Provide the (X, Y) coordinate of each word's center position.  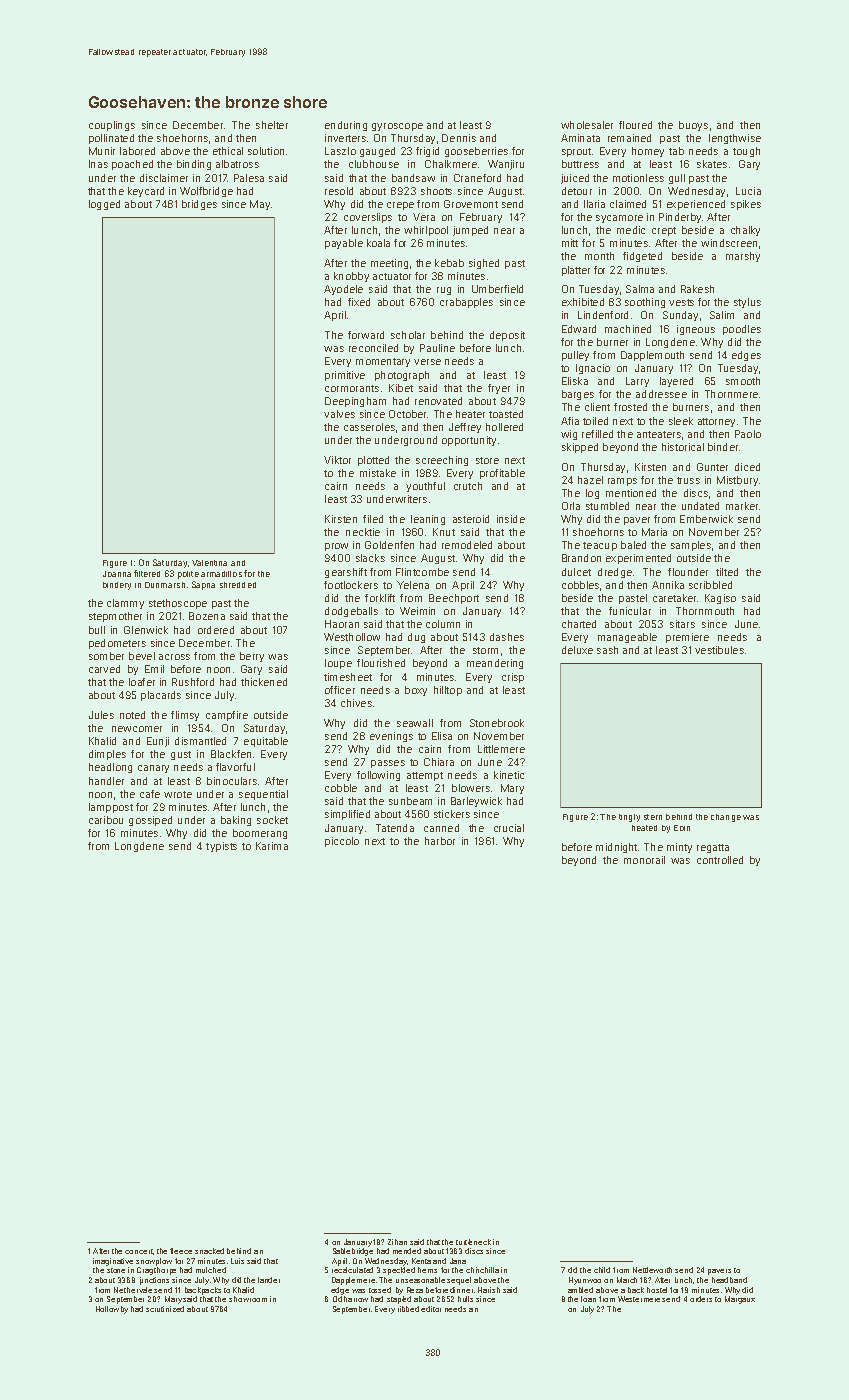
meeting (389, 264)
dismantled (200, 741)
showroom (248, 1299)
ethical (228, 151)
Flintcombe (422, 572)
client (597, 407)
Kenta (421, 1261)
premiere (687, 638)
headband (729, 1280)
